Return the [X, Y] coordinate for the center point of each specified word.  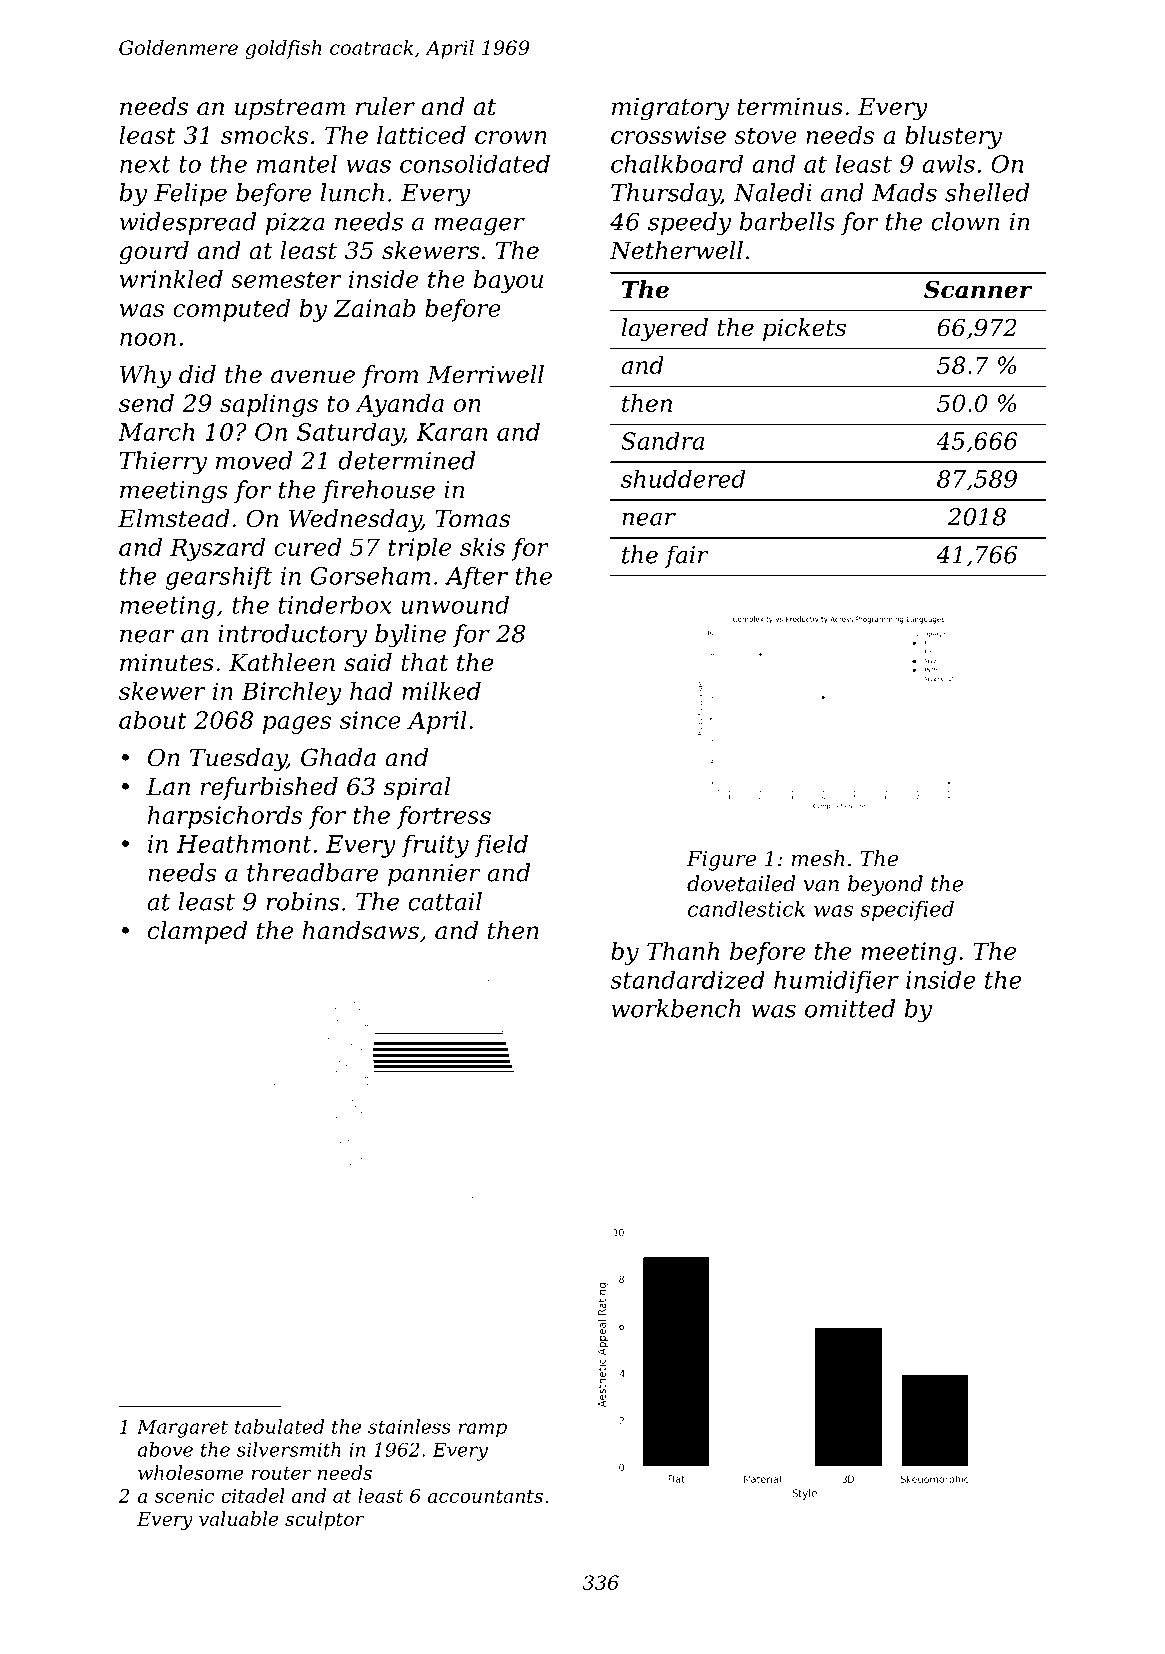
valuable [239, 1518]
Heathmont [244, 844]
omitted [850, 1008]
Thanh [683, 951]
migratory [670, 108]
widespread [188, 223]
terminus [790, 106]
